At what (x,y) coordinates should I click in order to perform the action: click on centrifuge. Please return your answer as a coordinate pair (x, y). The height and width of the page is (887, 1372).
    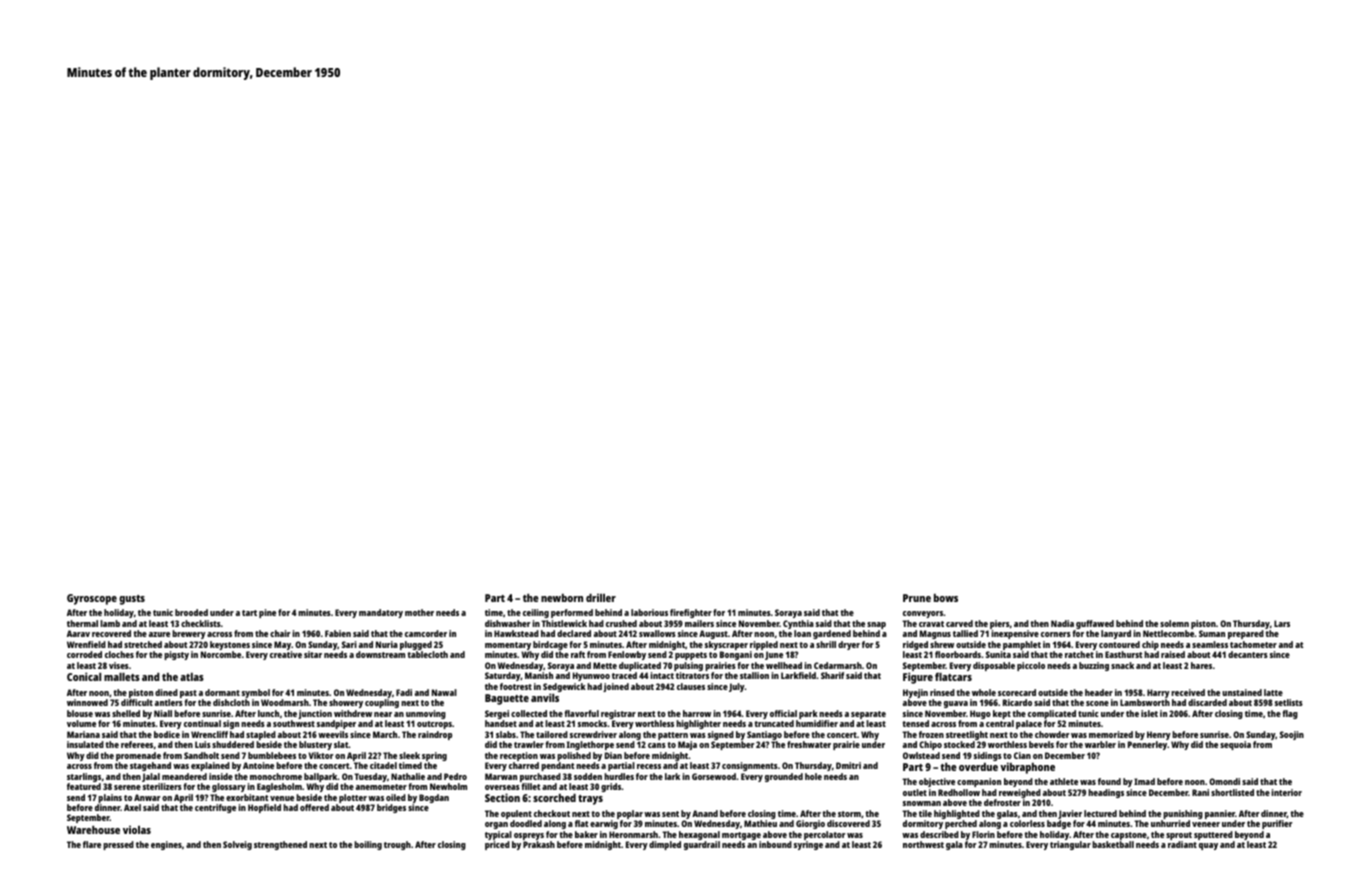
    Looking at the image, I should click on (215, 808).
